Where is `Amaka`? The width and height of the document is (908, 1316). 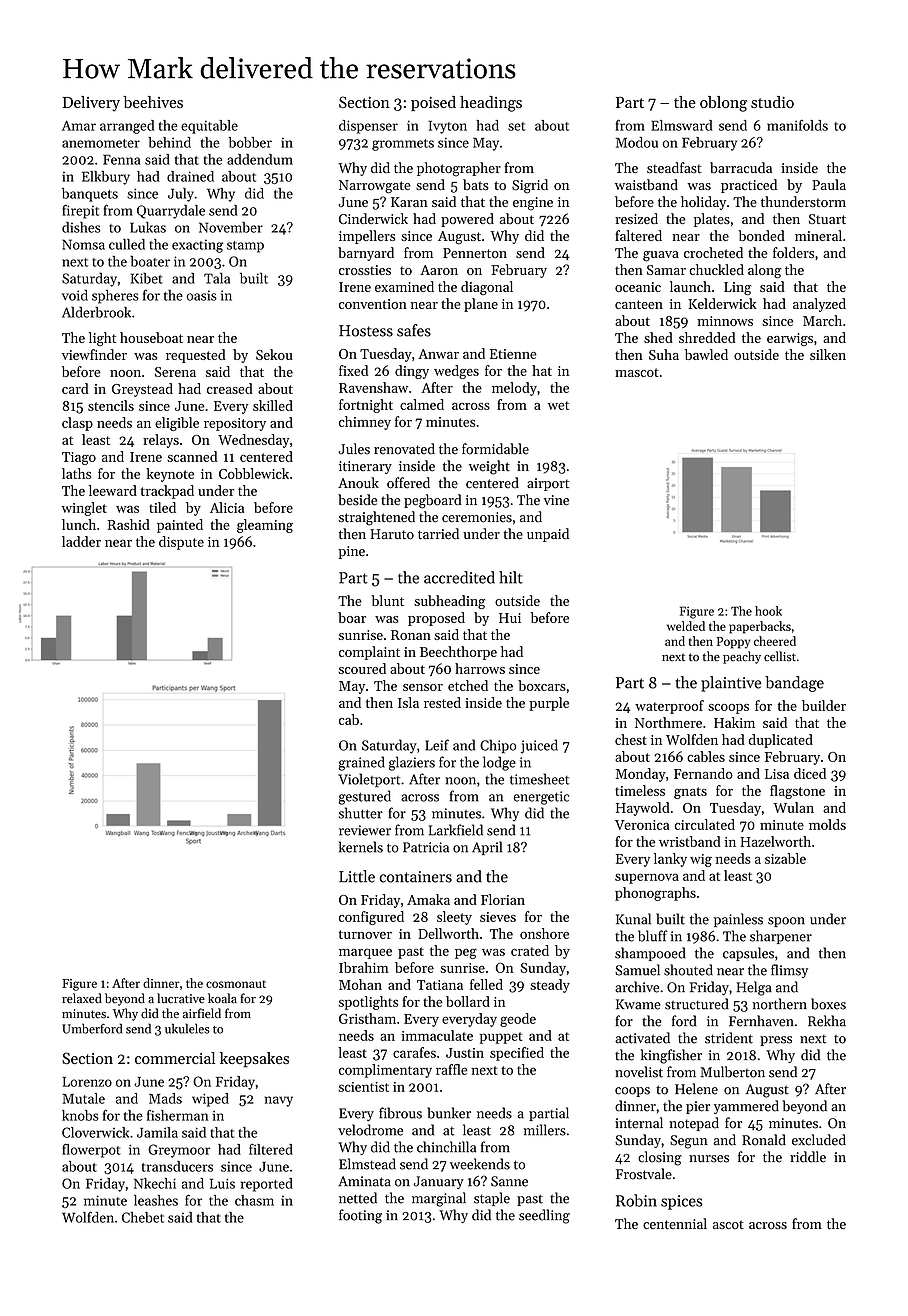
Amaka is located at coordinates (428, 899).
